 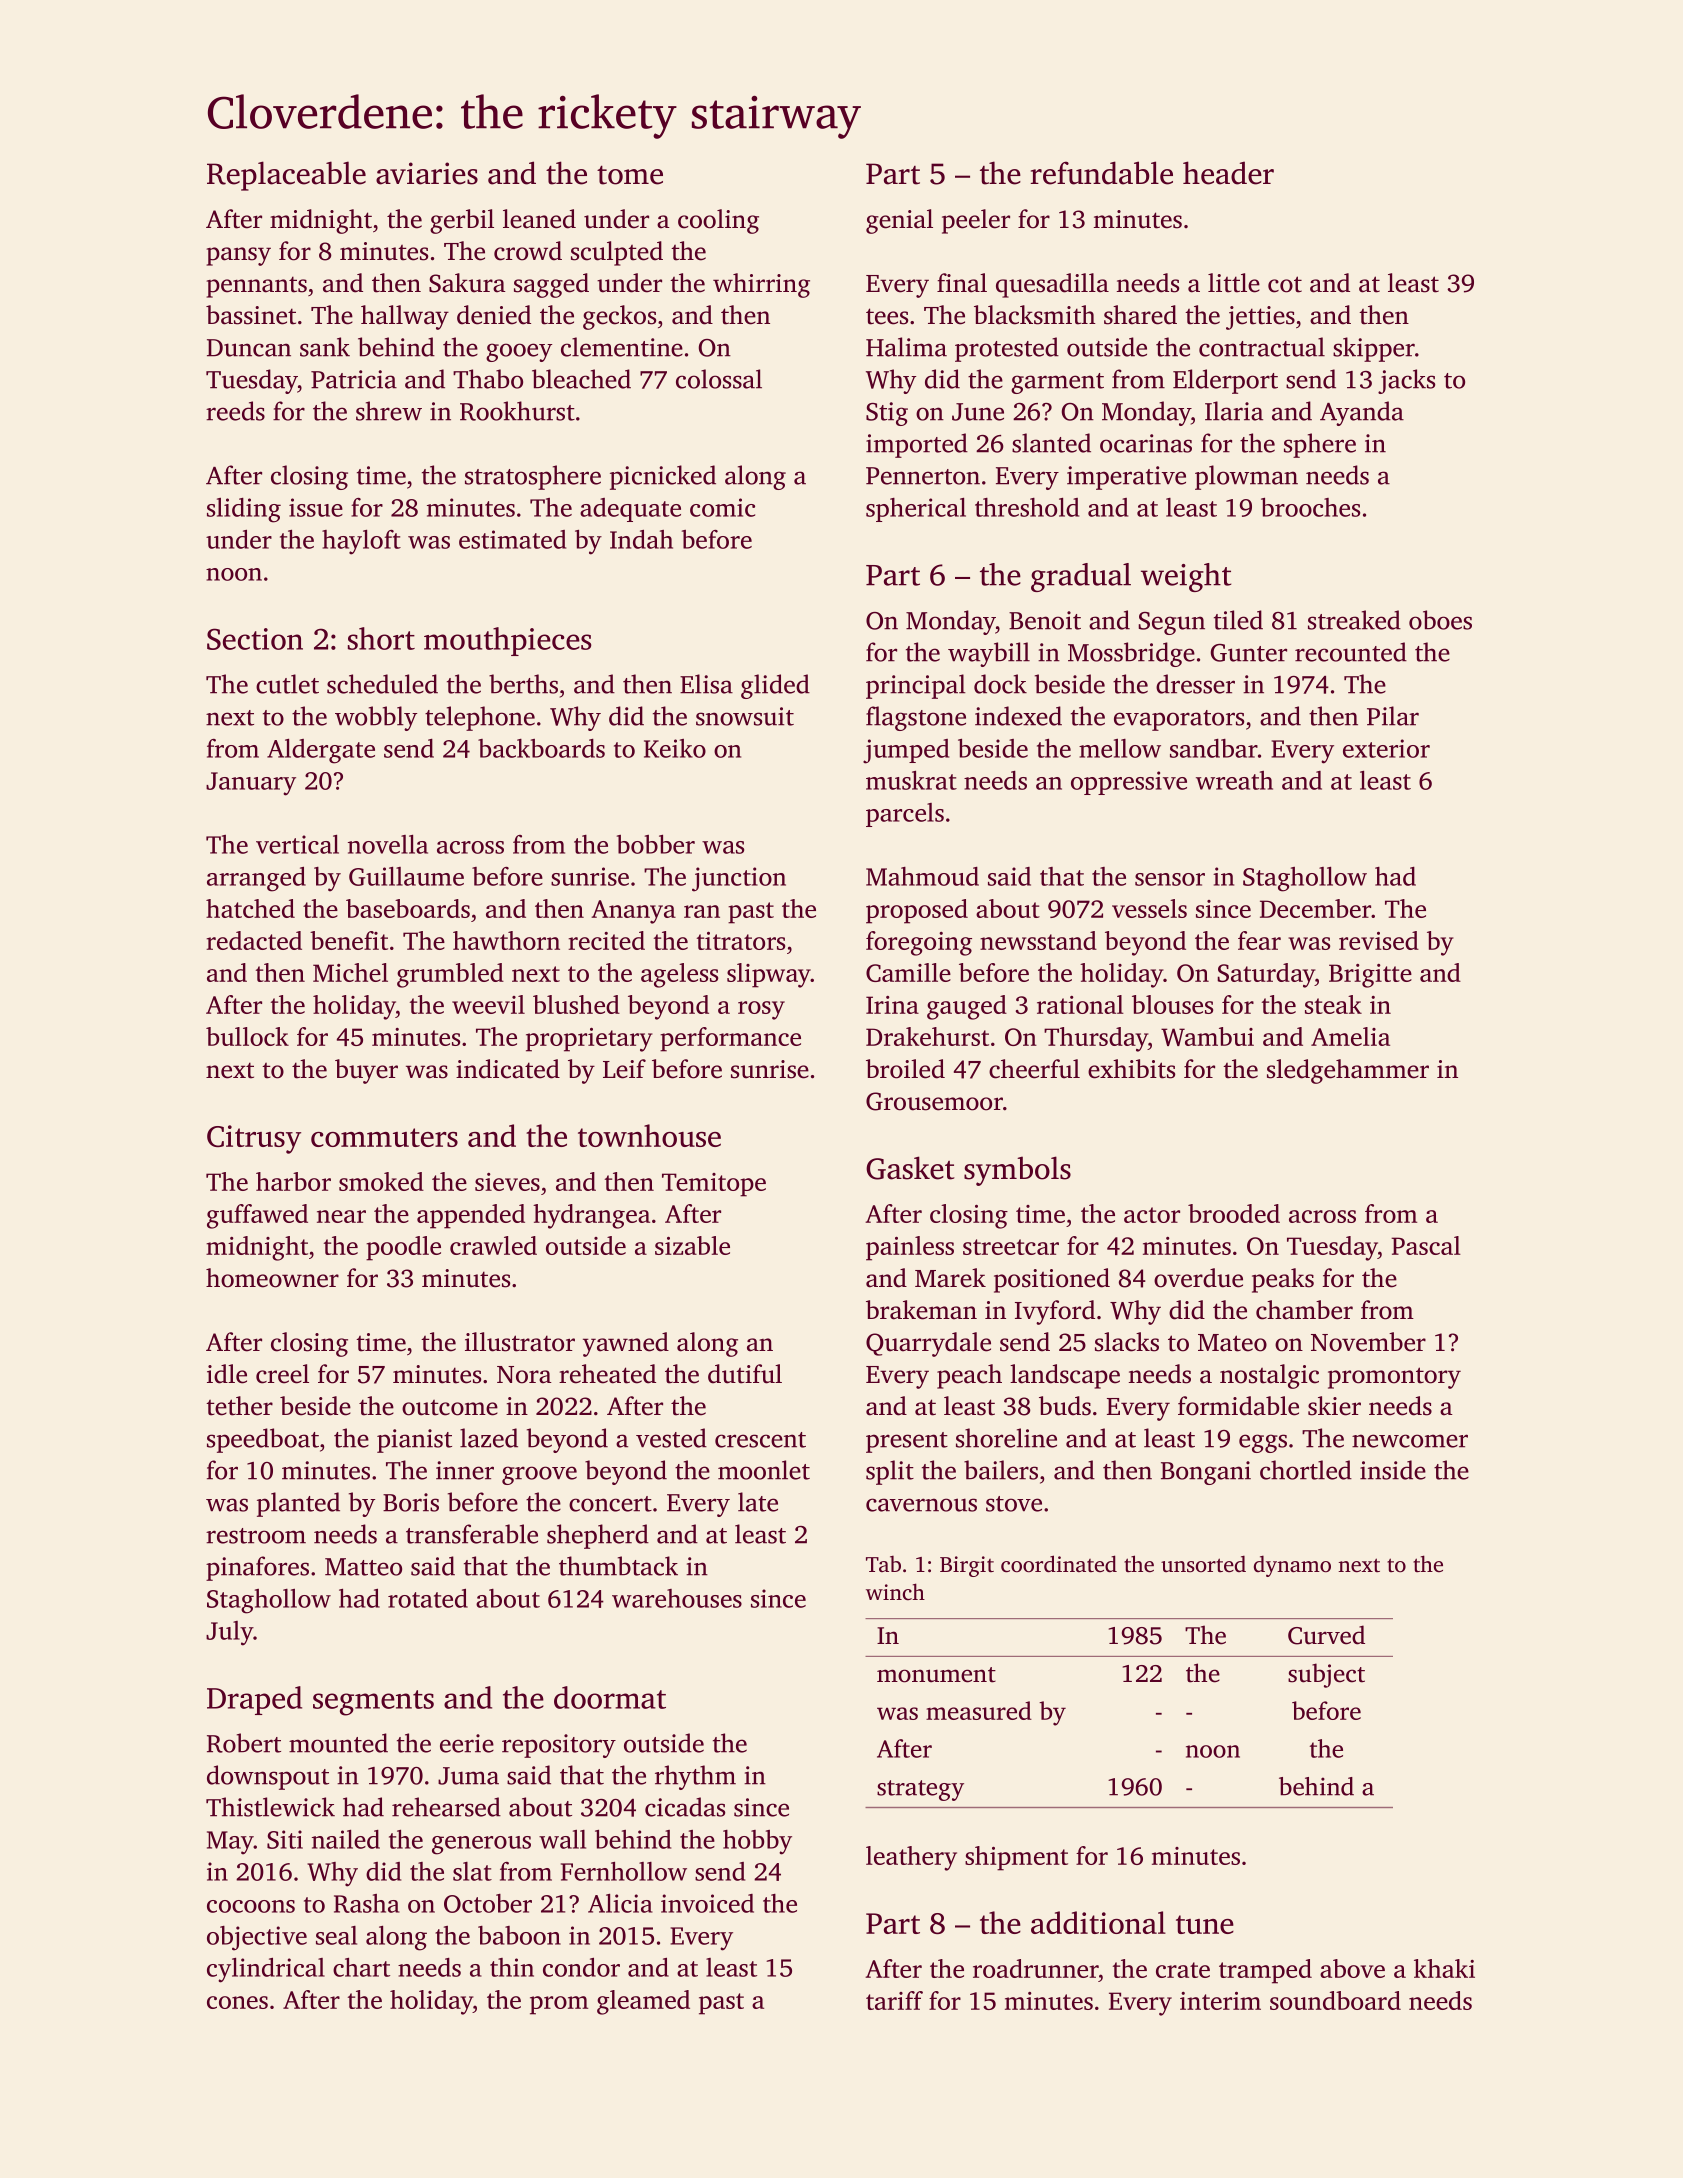 What do you see at coordinates (707, 1903) in the document?
I see `invoiced` at bounding box center [707, 1903].
